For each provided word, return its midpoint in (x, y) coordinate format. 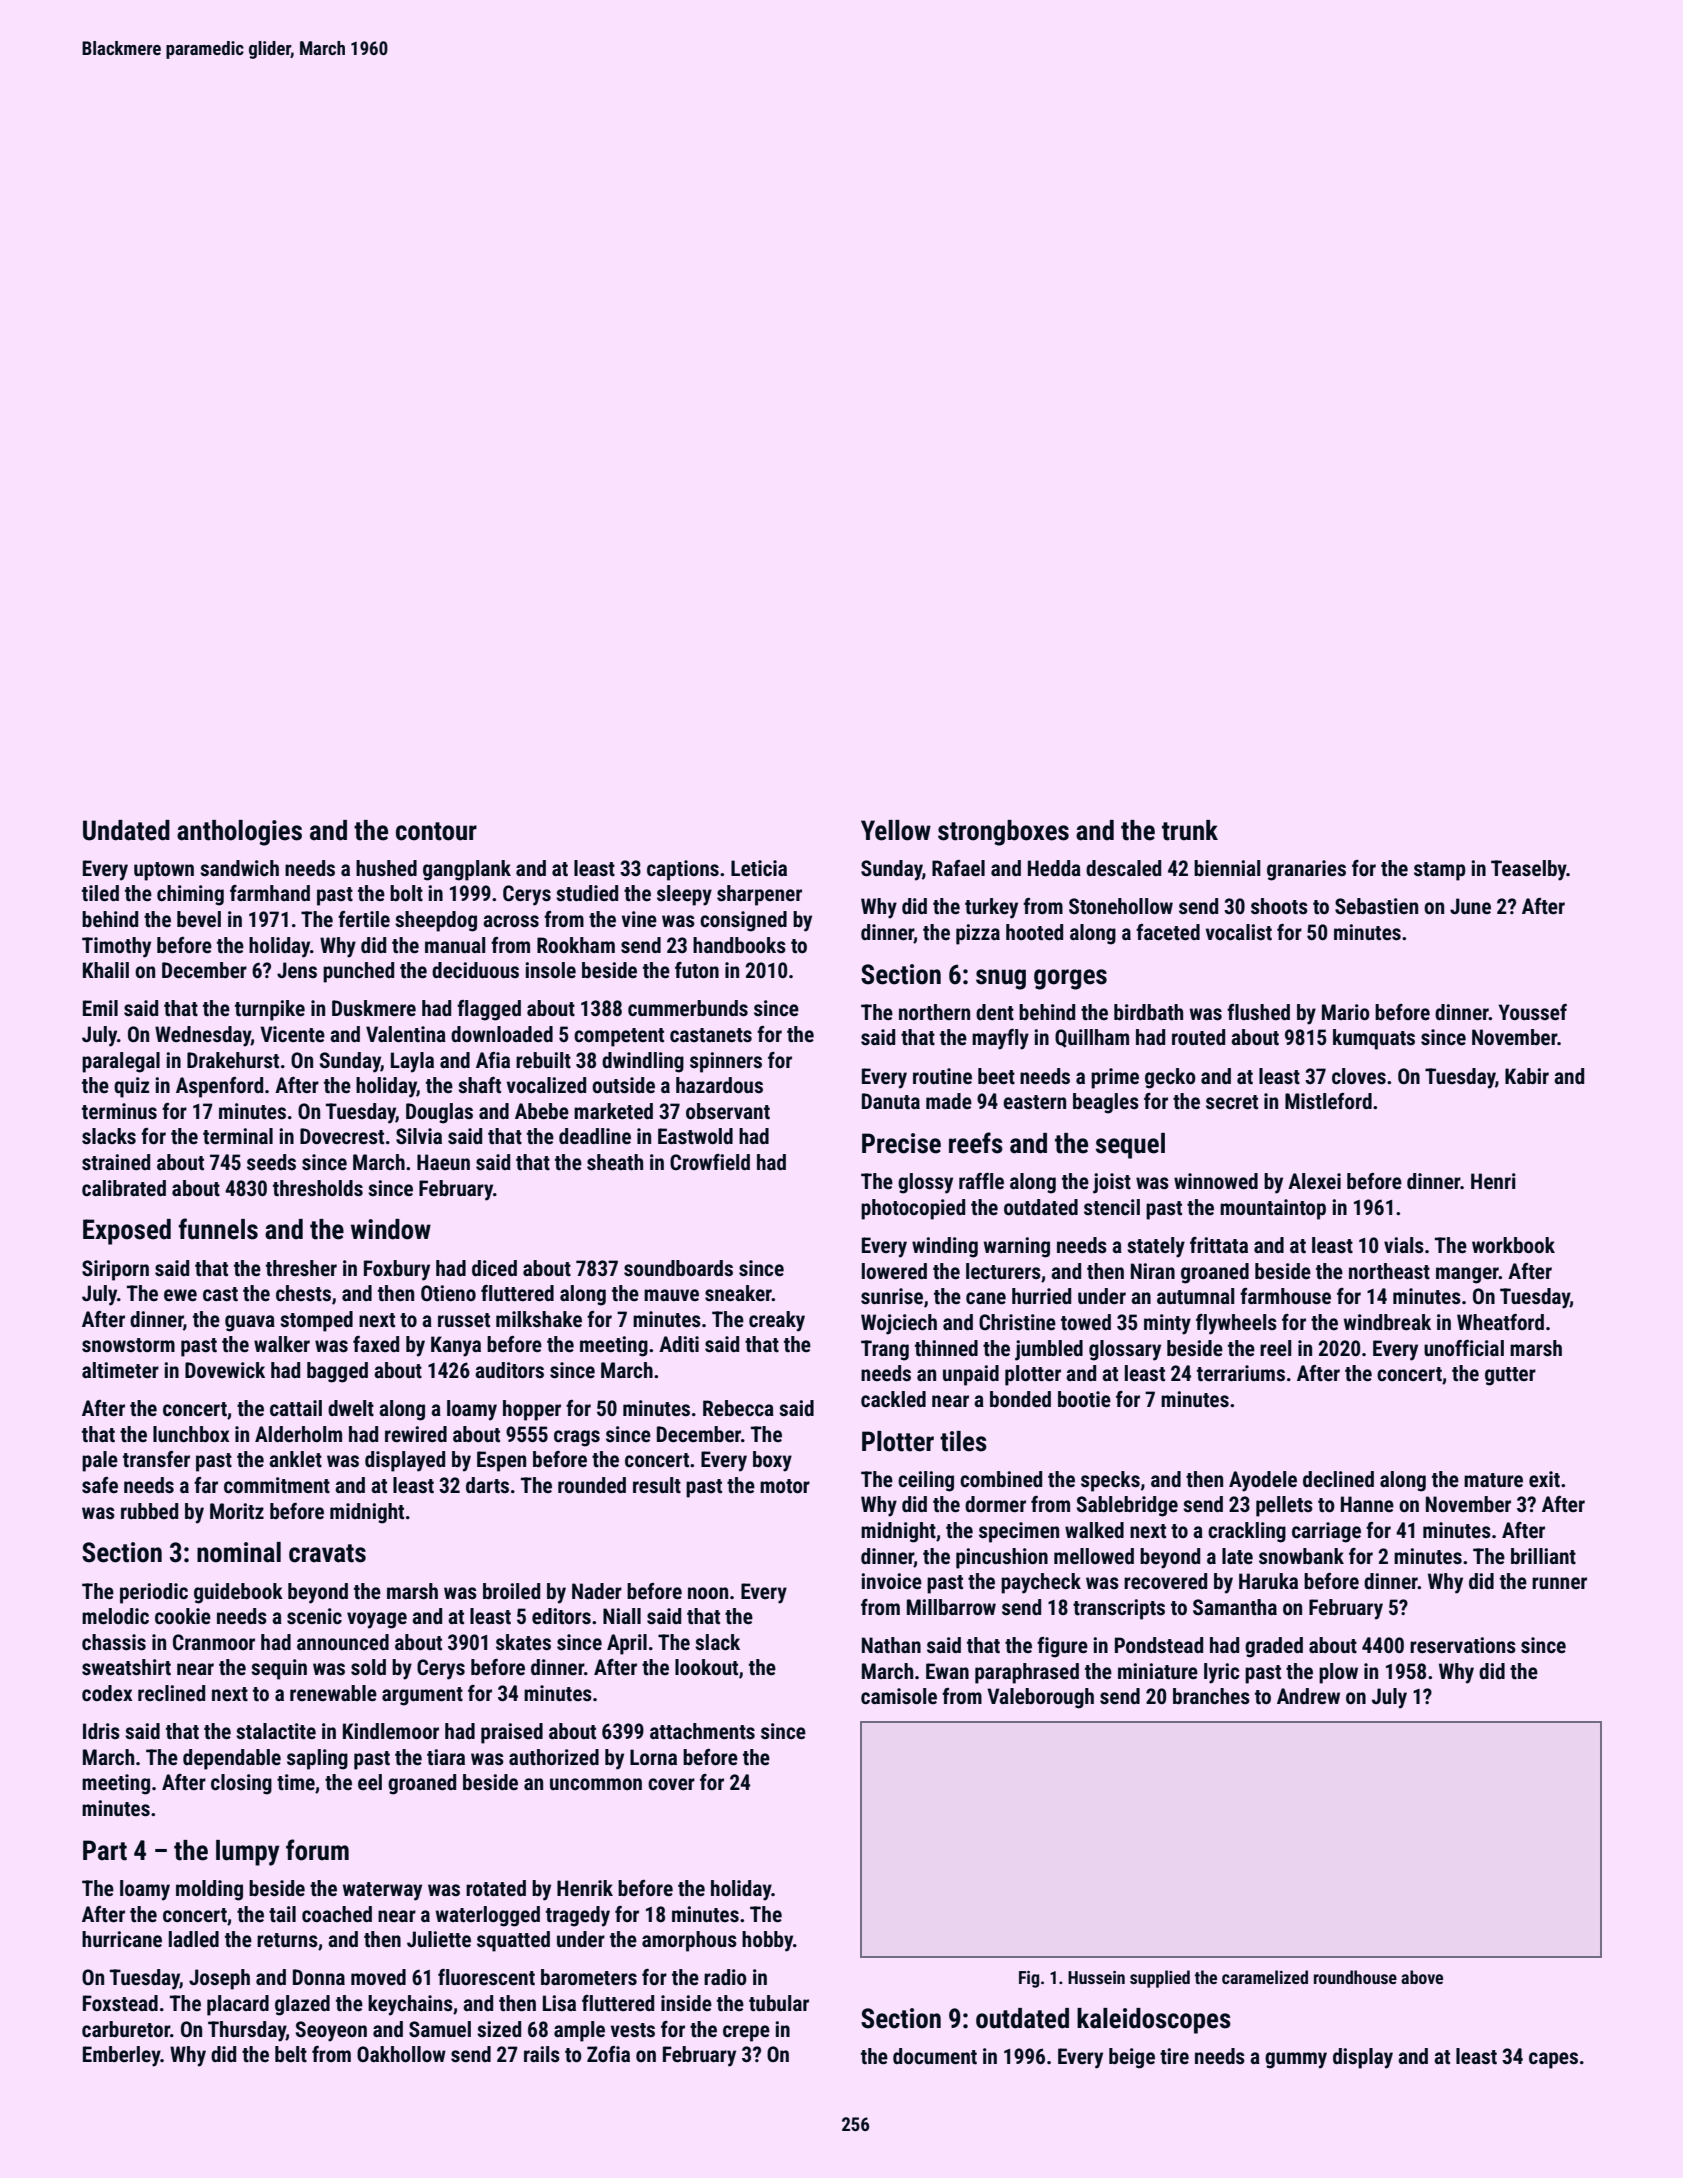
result (657, 1485)
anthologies (239, 833)
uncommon (596, 1784)
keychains (410, 2005)
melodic (115, 1616)
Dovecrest (342, 1136)
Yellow (896, 830)
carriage (1326, 1532)
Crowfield (710, 1162)
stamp (1440, 871)
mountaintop (1273, 1209)
